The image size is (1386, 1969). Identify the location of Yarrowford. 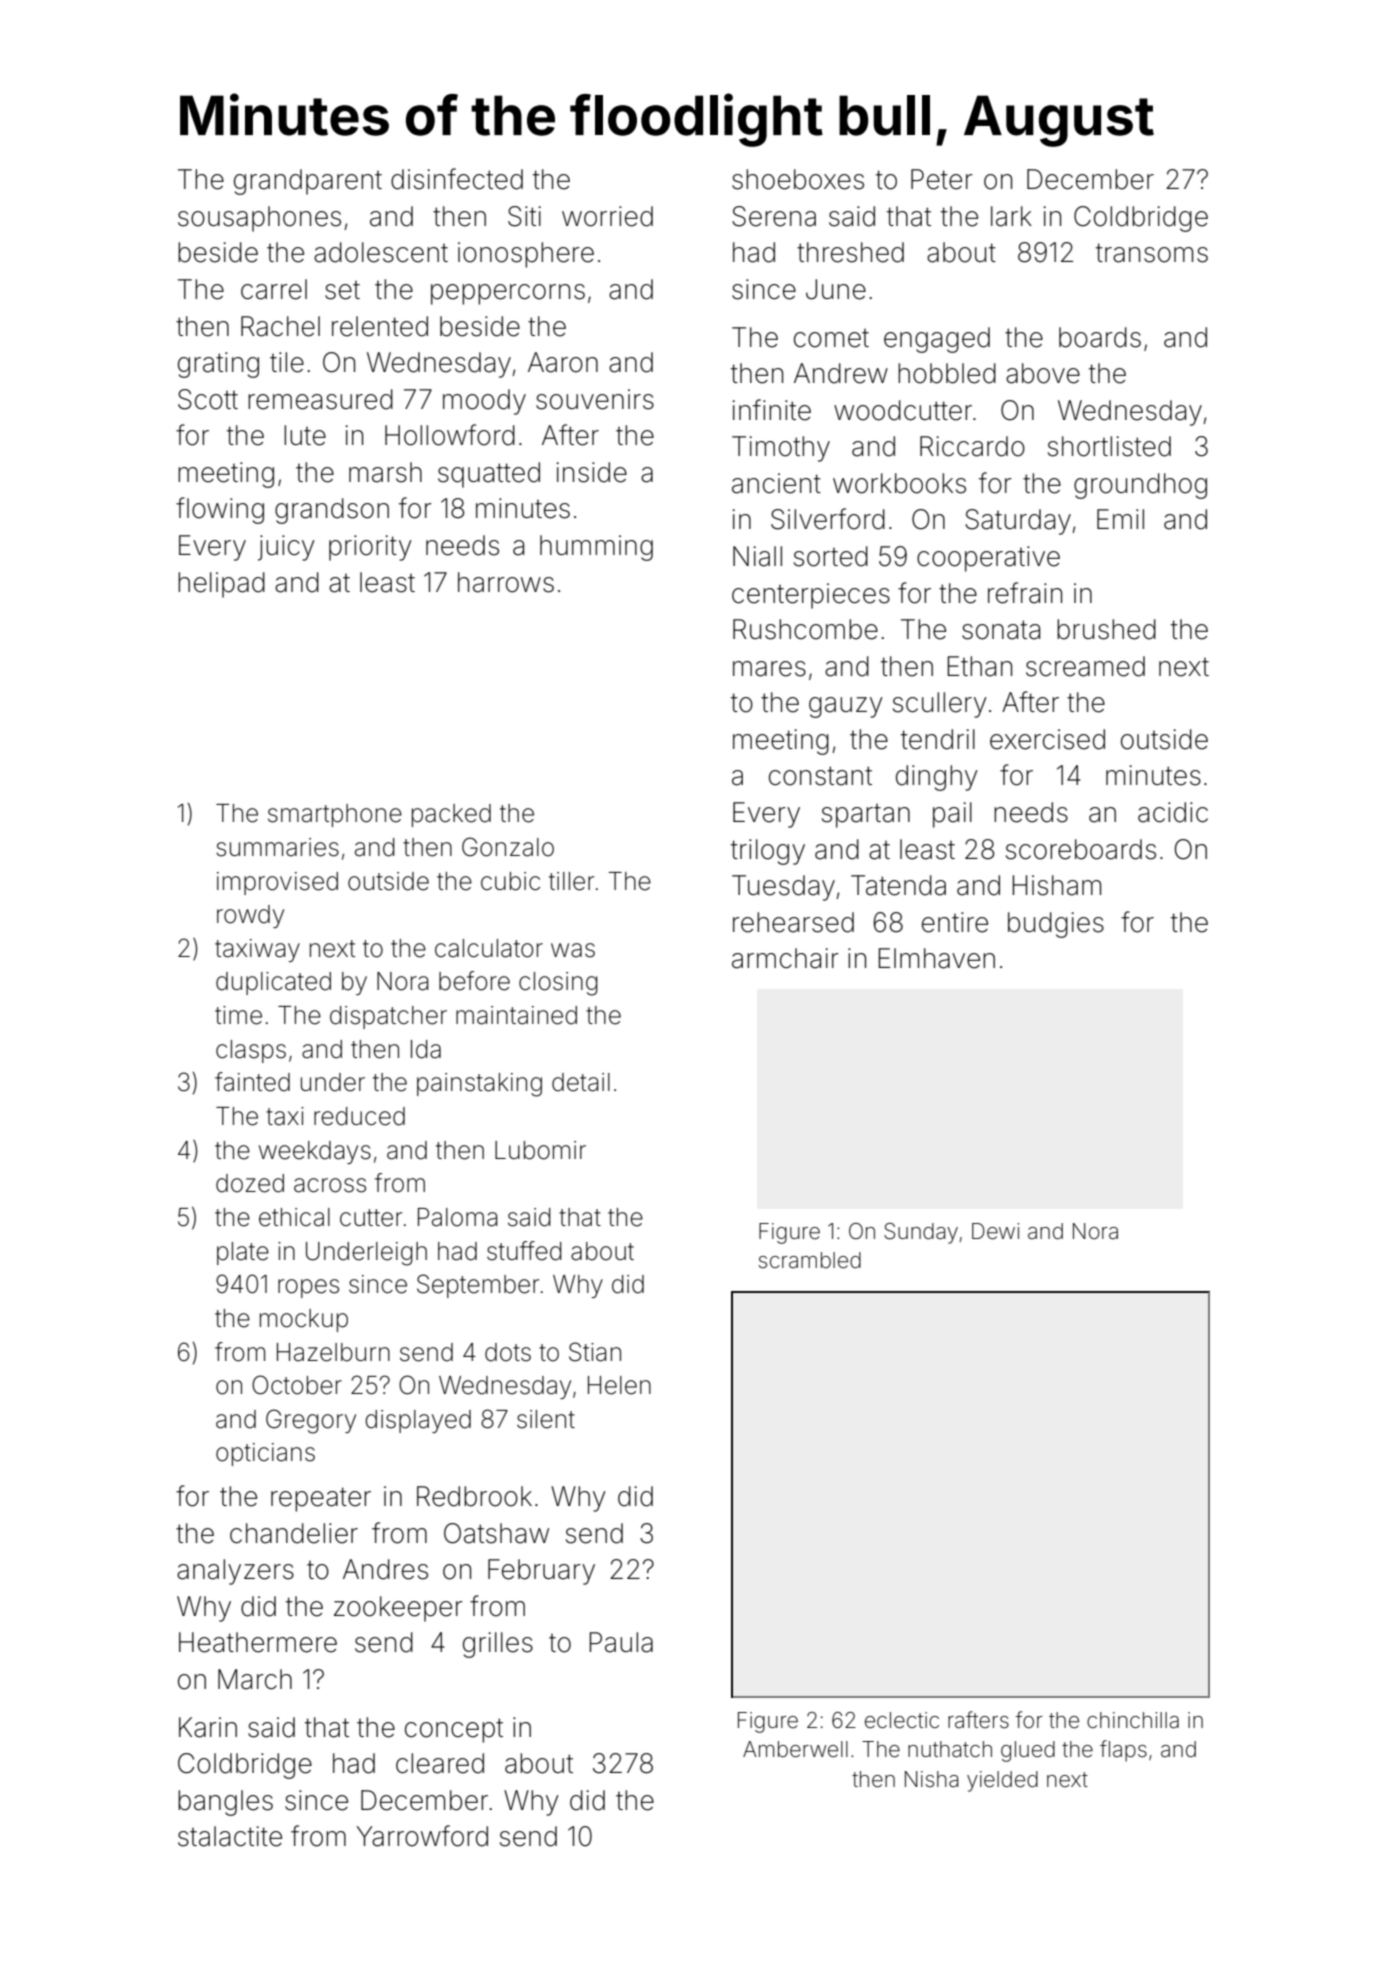
(422, 1836).
